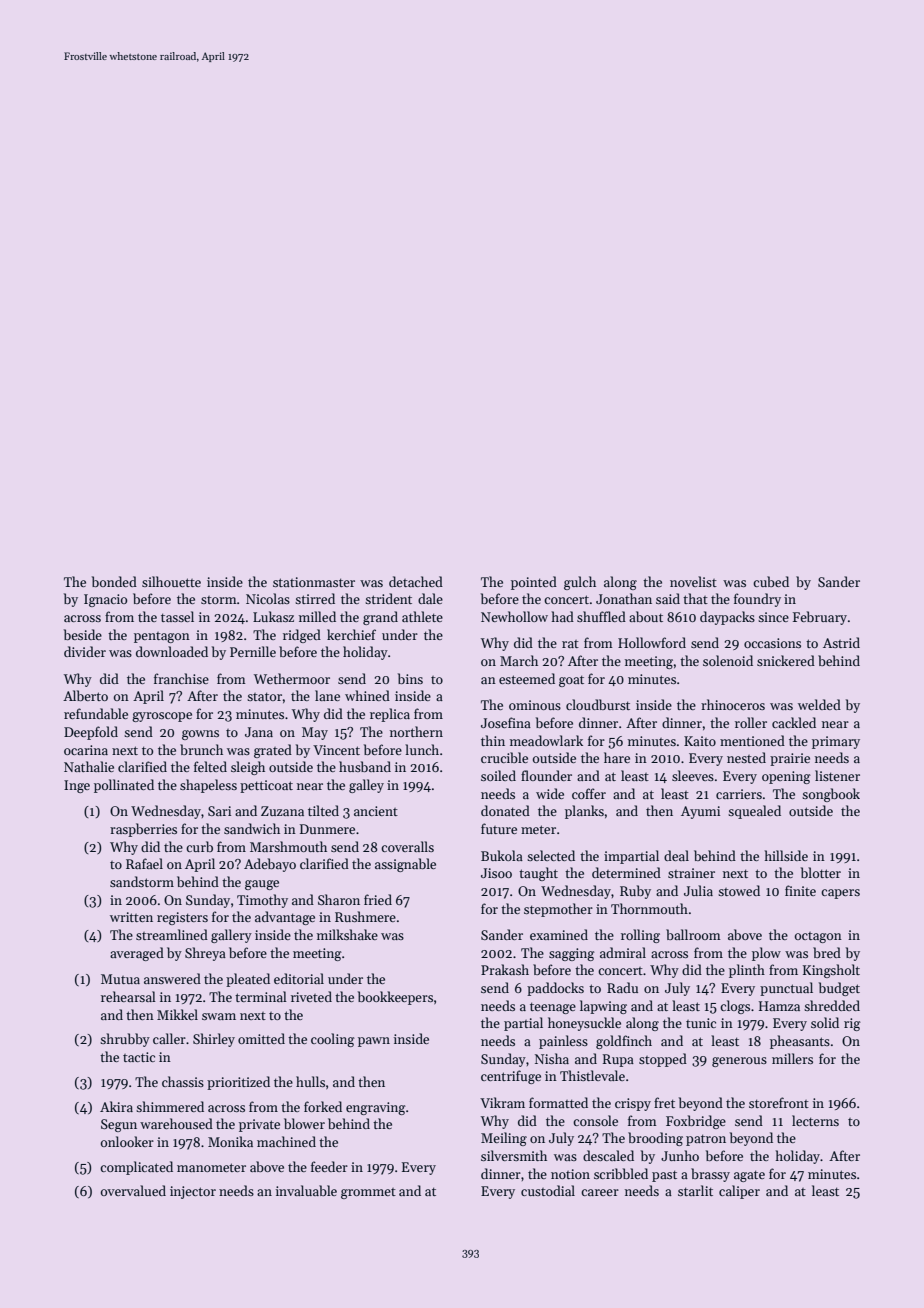  What do you see at coordinates (773, 617) in the screenshot?
I see `since` at bounding box center [773, 617].
